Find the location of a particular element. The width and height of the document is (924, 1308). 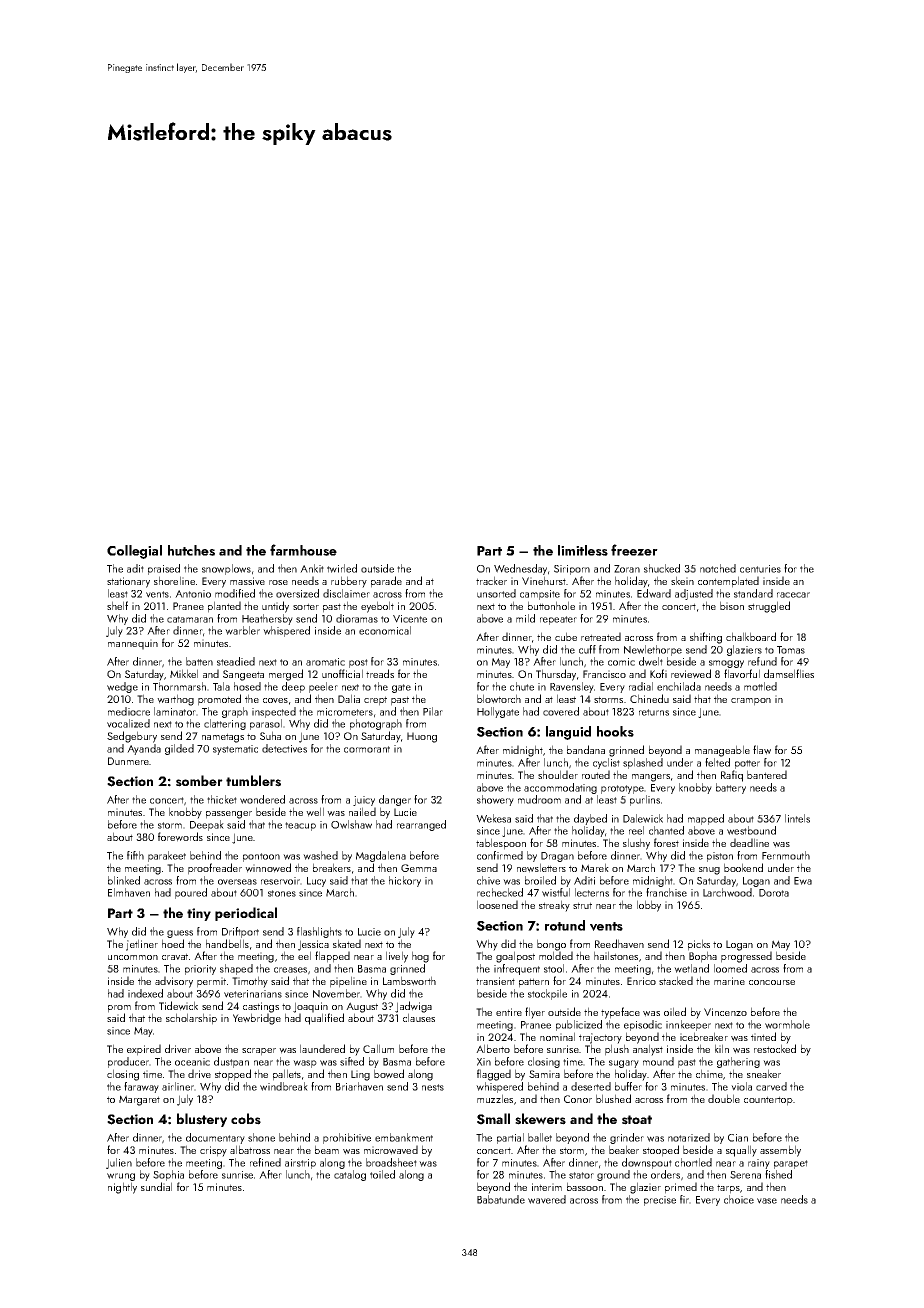

Lucy is located at coordinates (316, 882).
